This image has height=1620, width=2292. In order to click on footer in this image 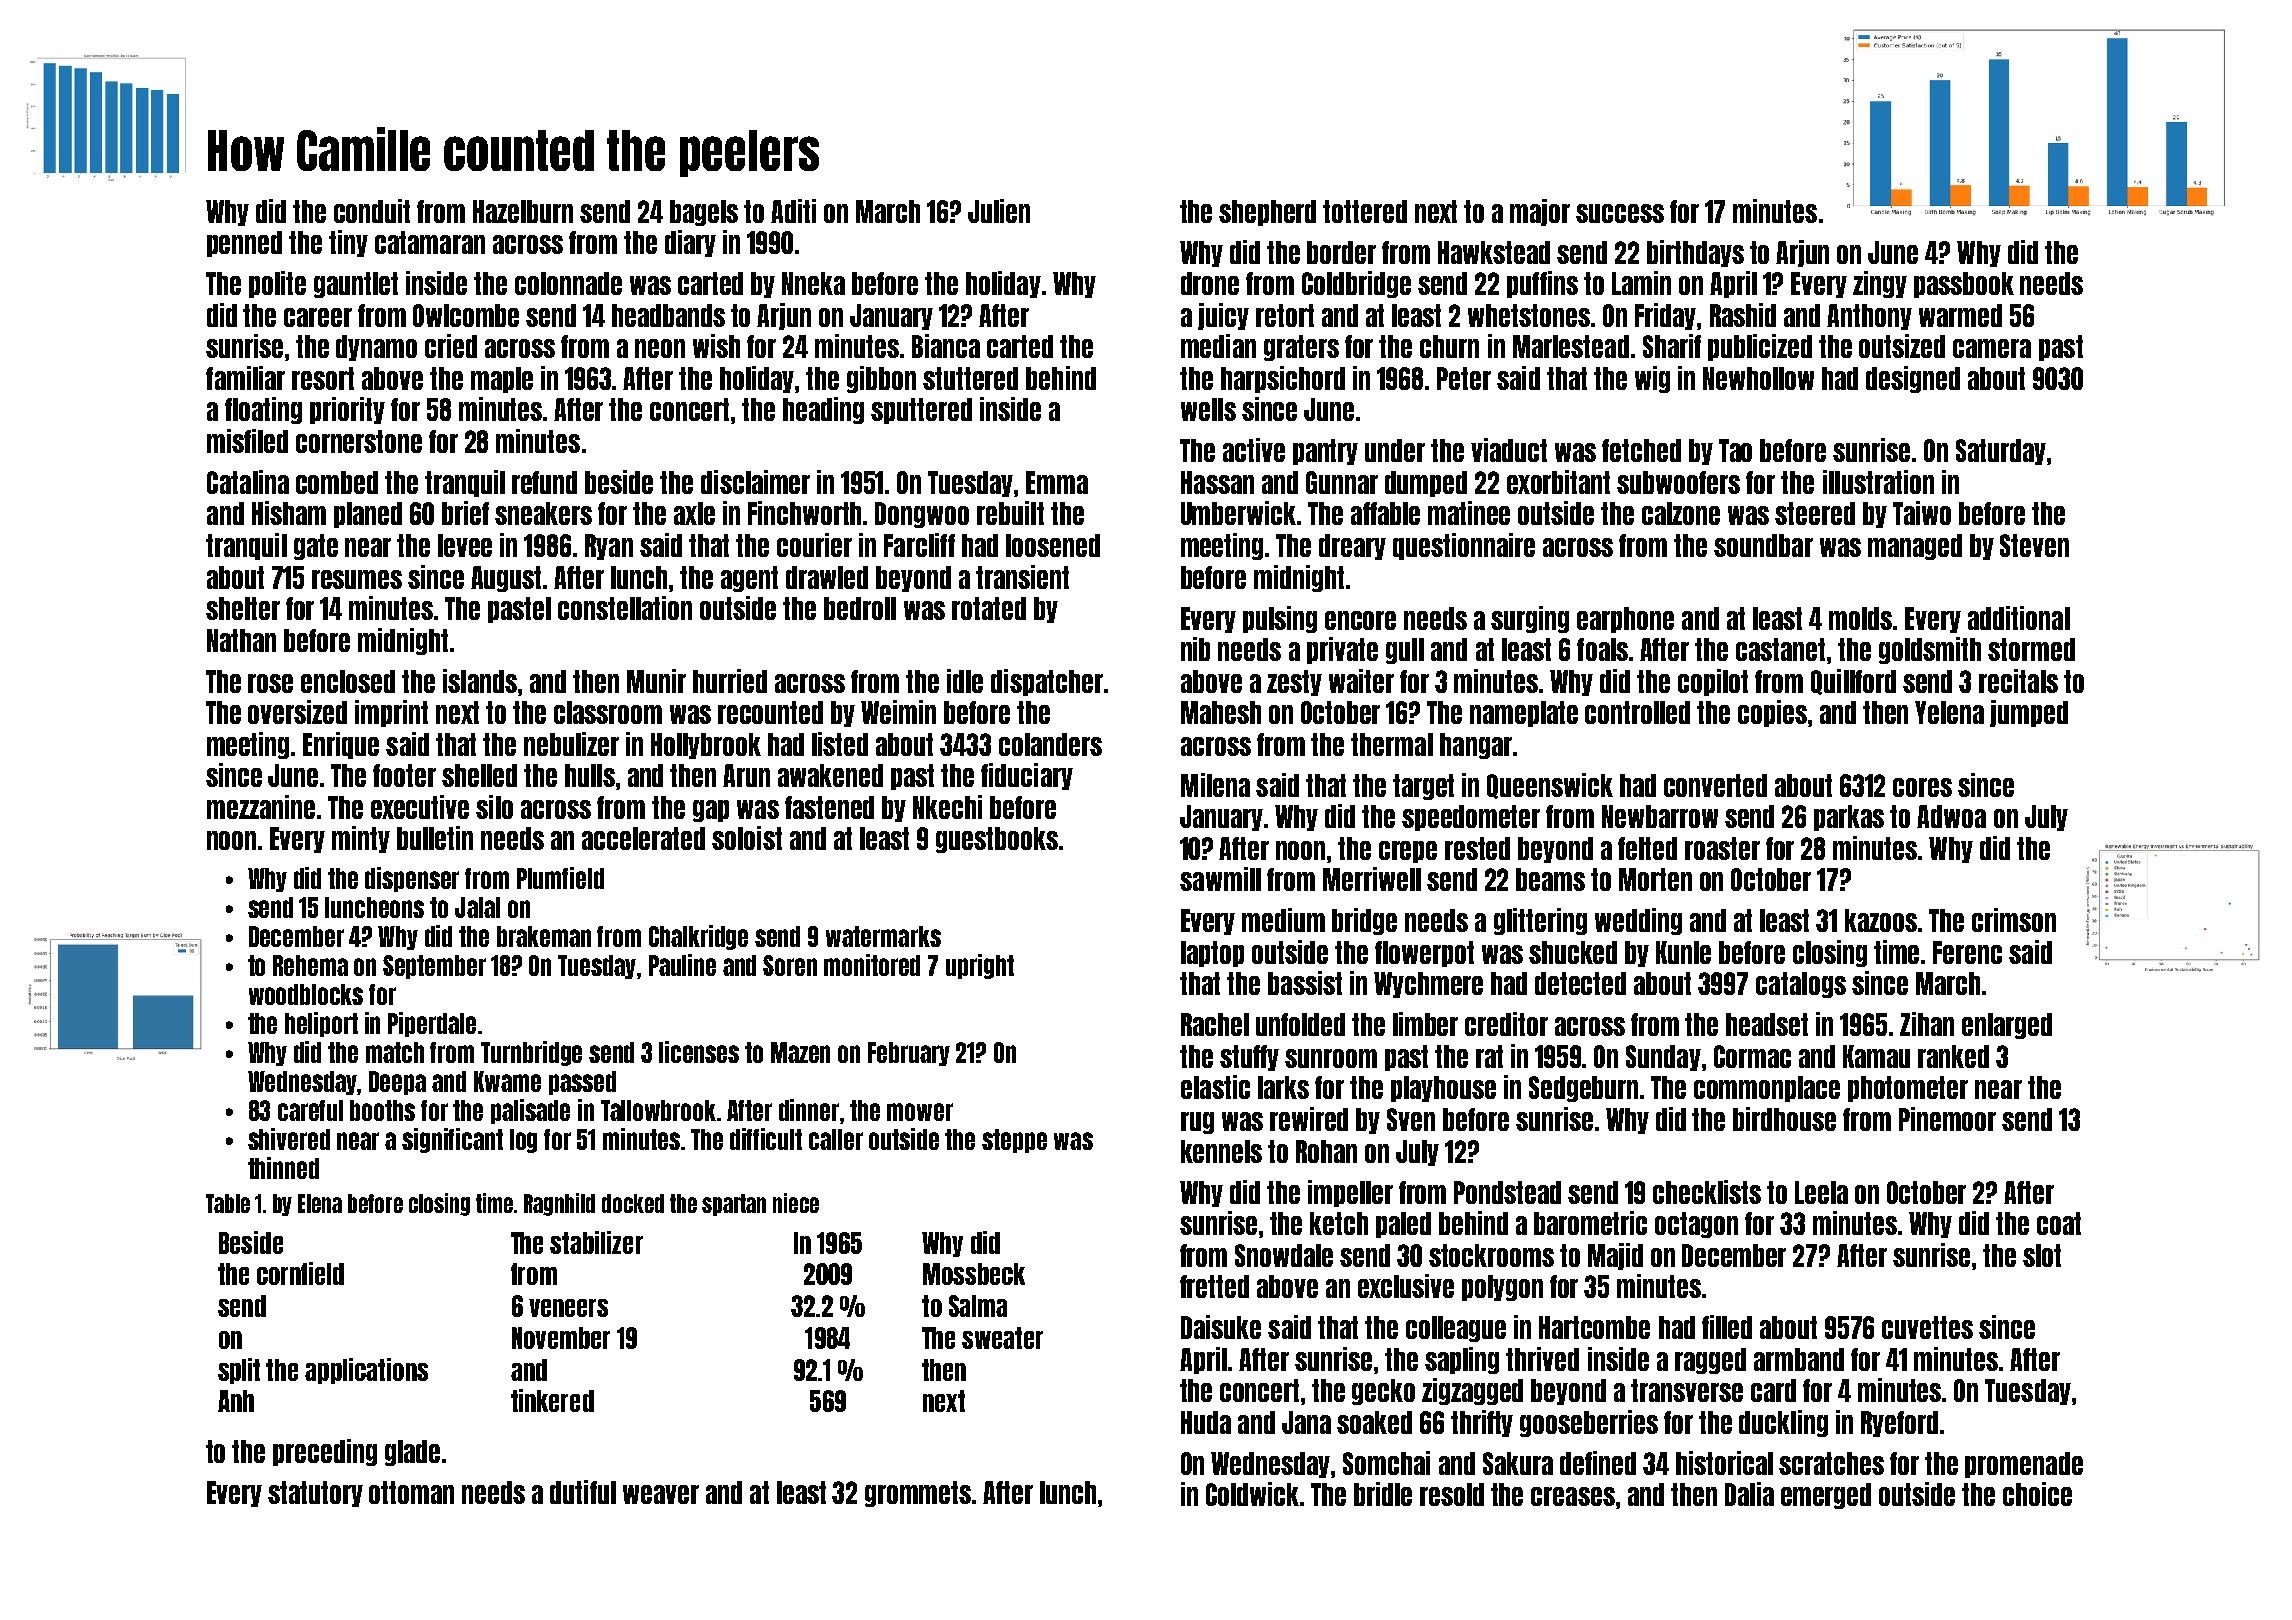, I will do `click(404, 775)`.
